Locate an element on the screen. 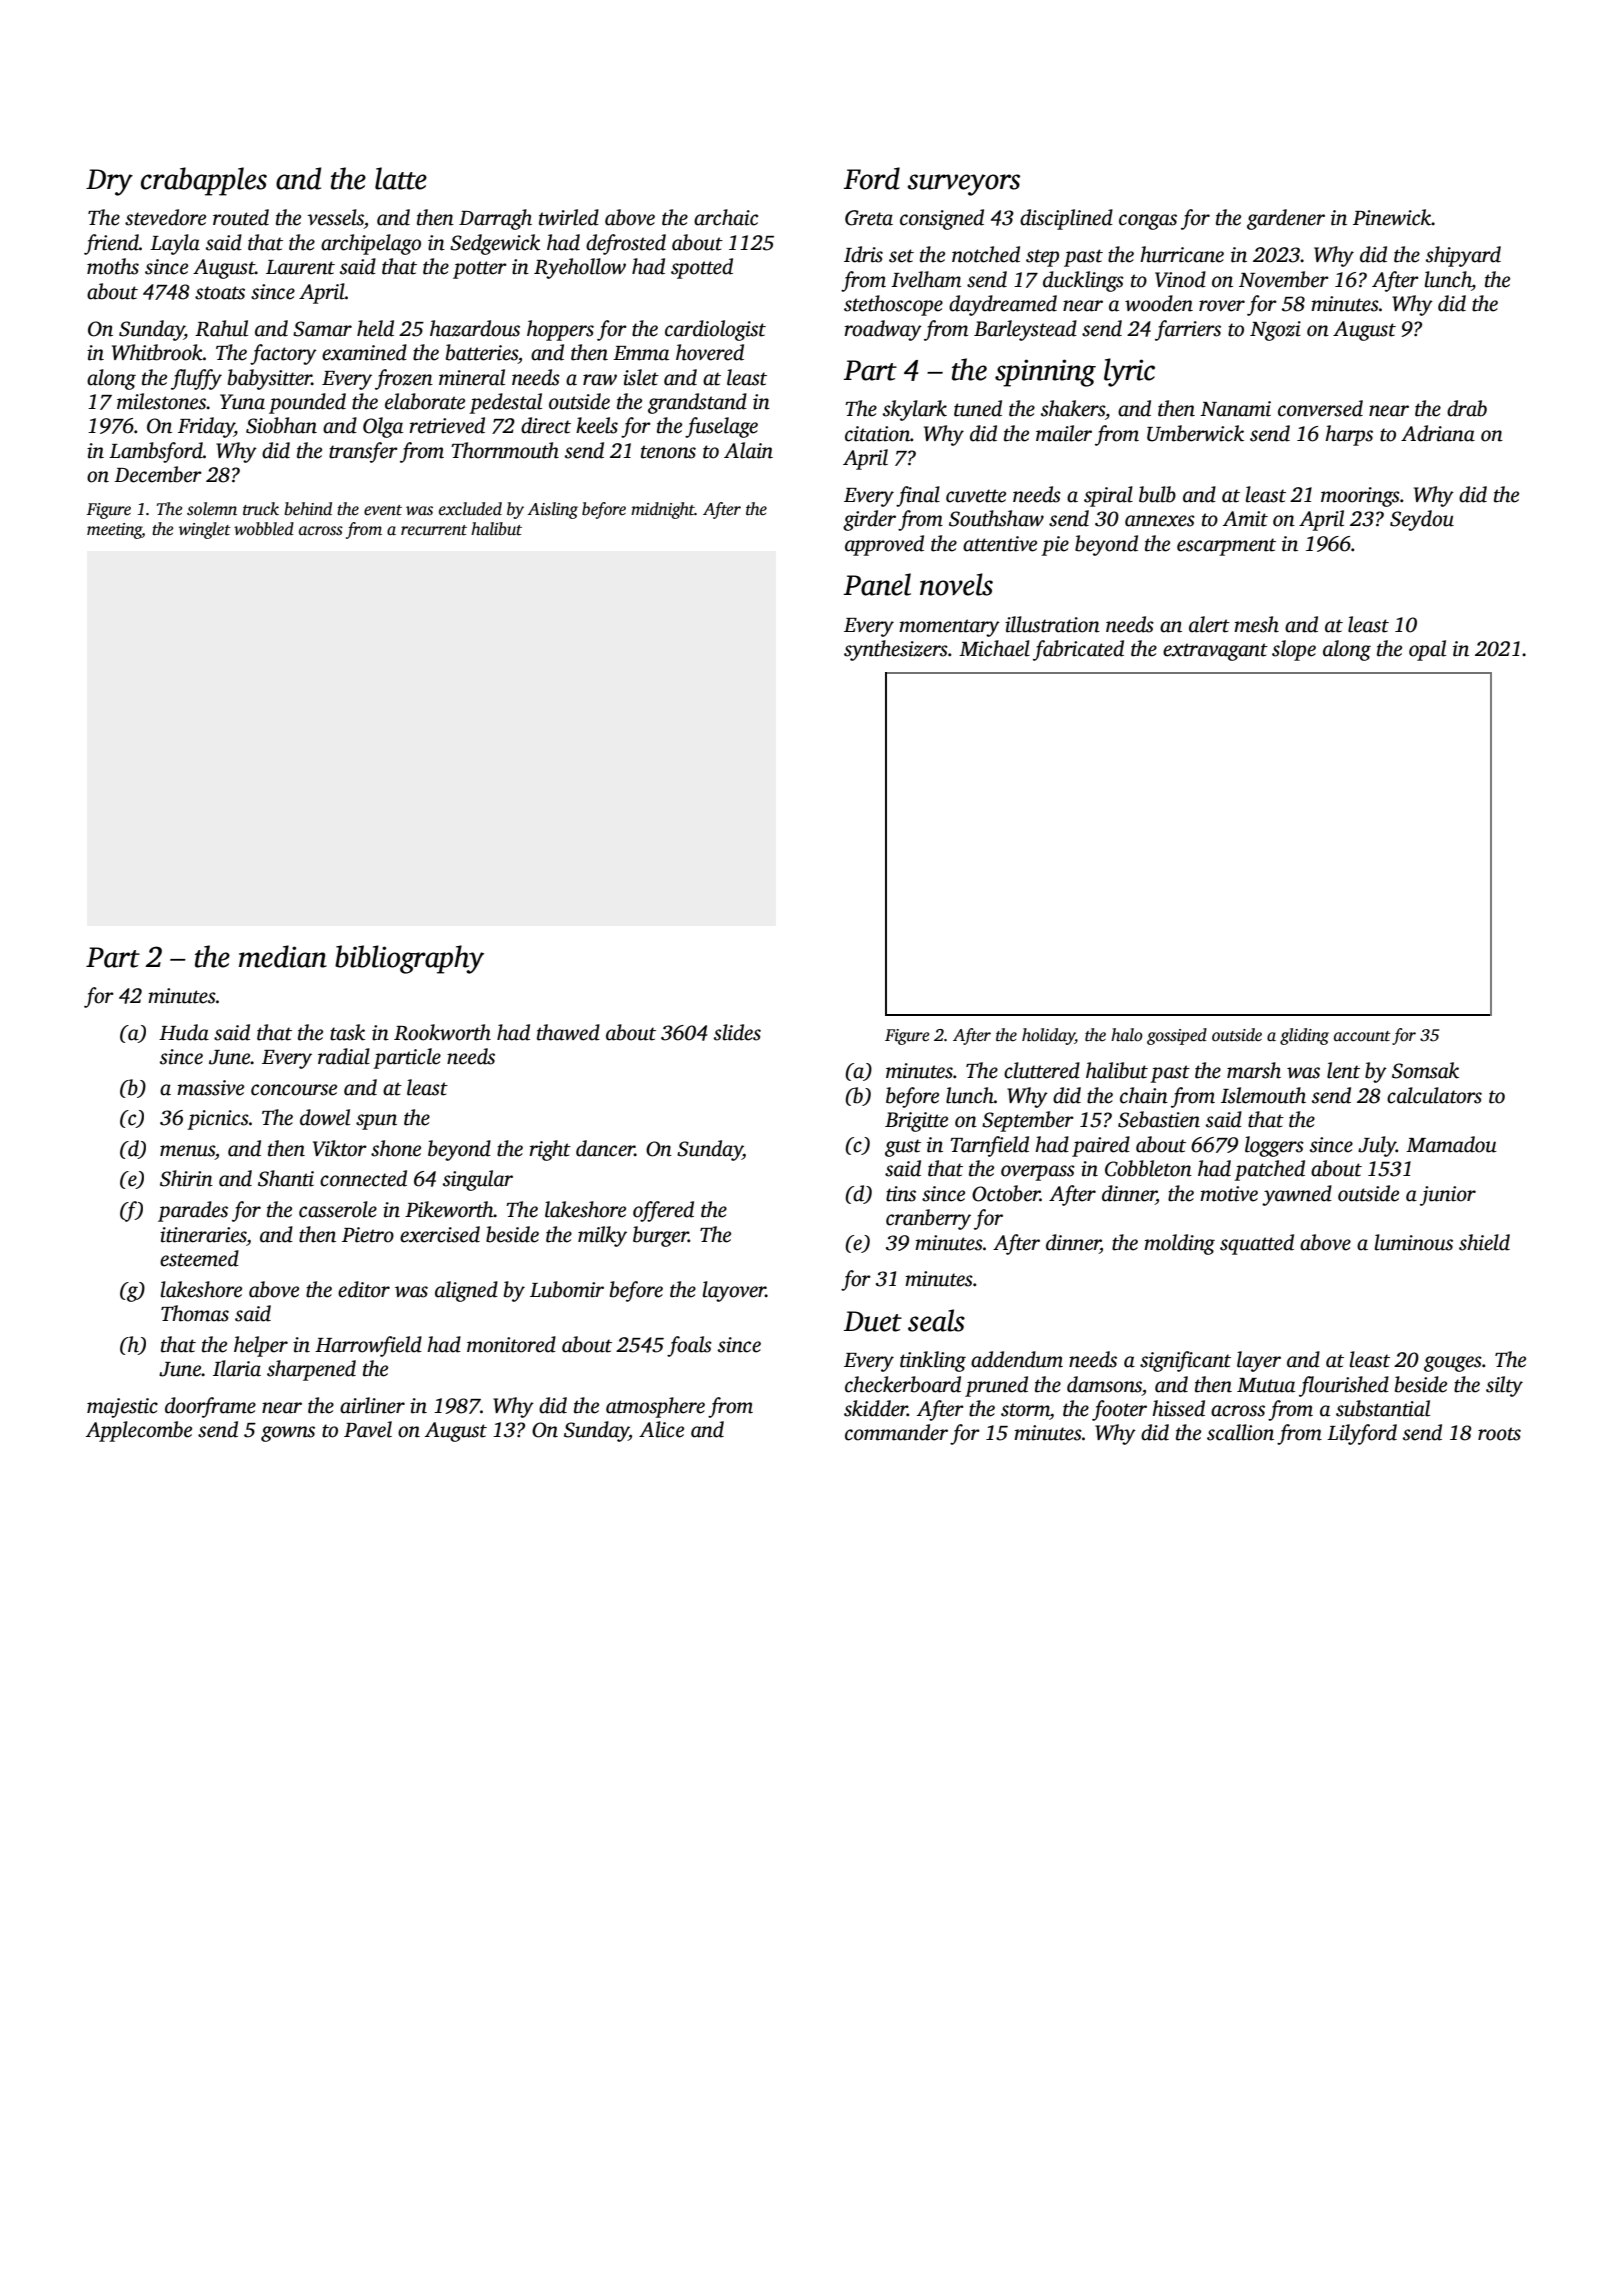 This screenshot has width=1620, height=2292. synthesizers is located at coordinates (896, 650).
